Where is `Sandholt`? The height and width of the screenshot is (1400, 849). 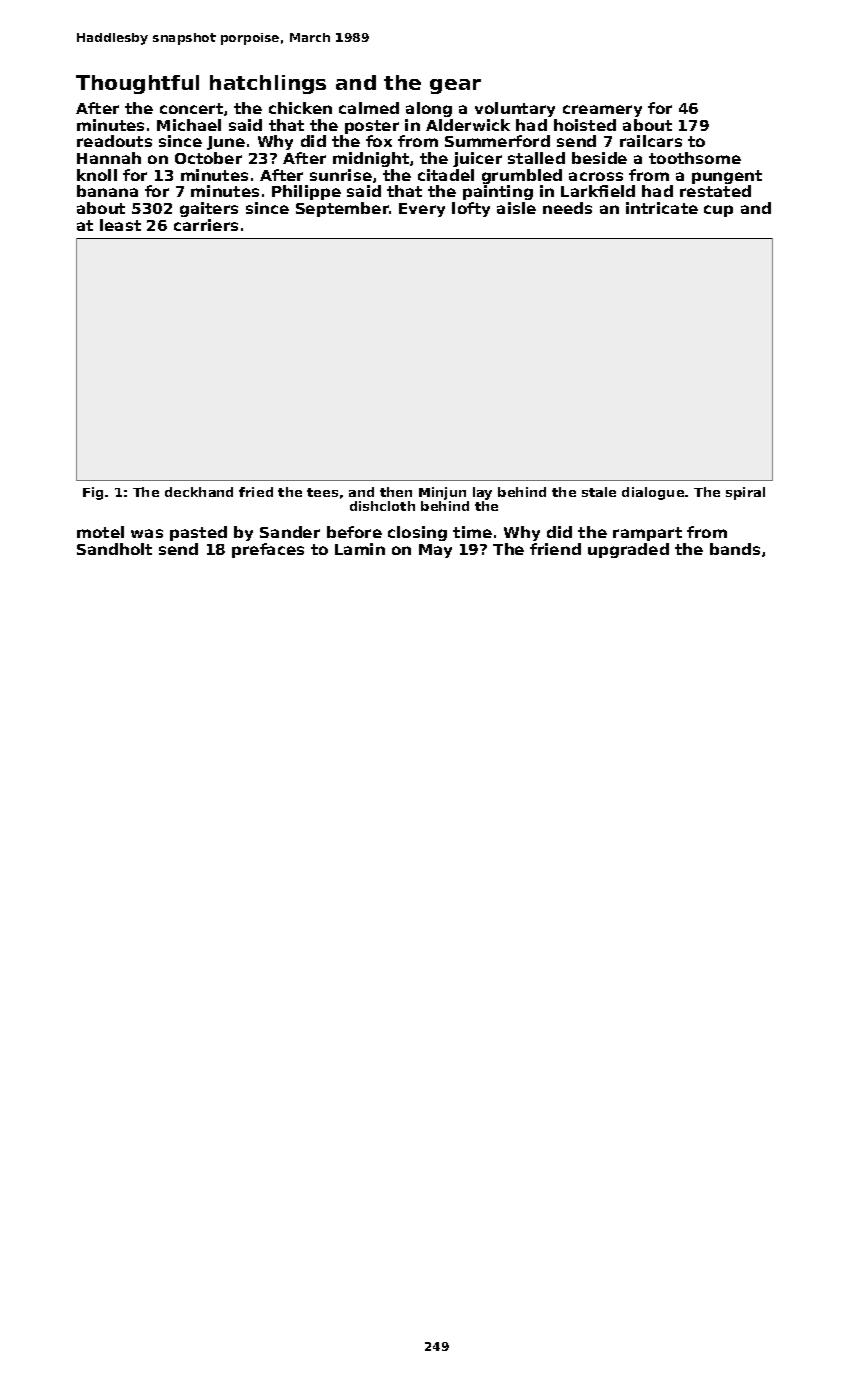
Sandholt is located at coordinates (114, 549).
